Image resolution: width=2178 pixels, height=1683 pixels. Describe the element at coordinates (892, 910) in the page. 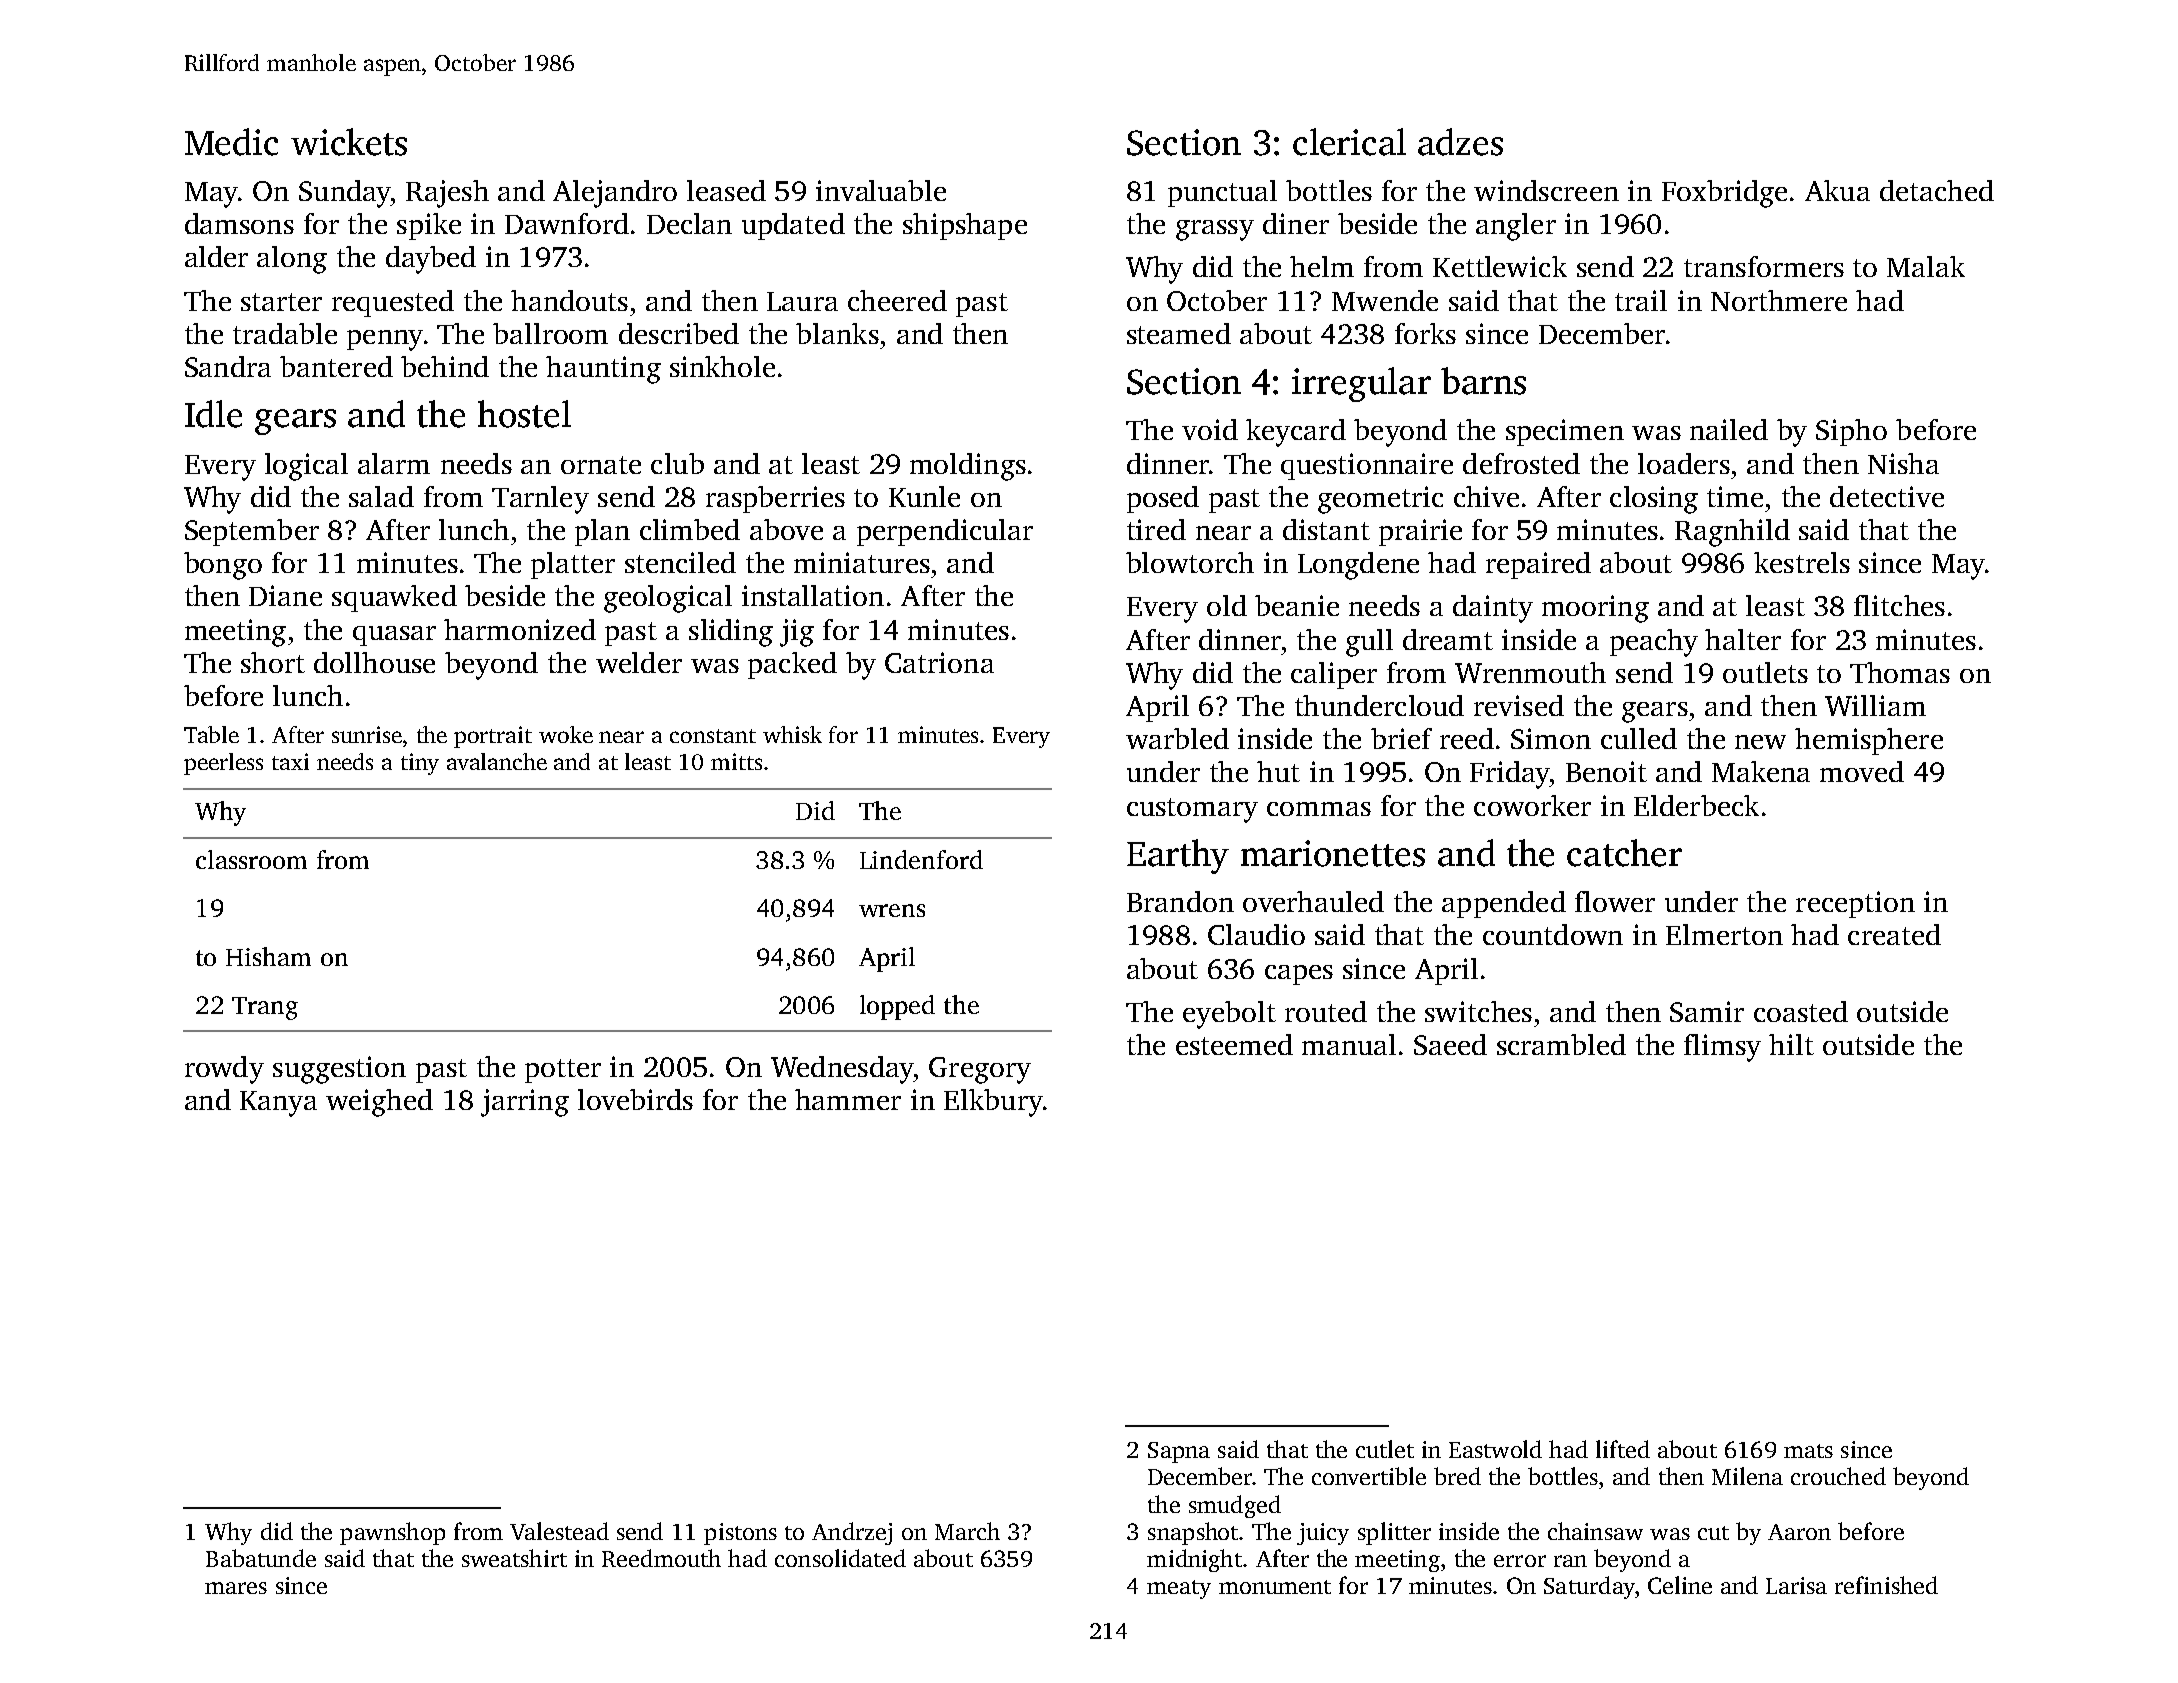

I see `wrens` at that location.
